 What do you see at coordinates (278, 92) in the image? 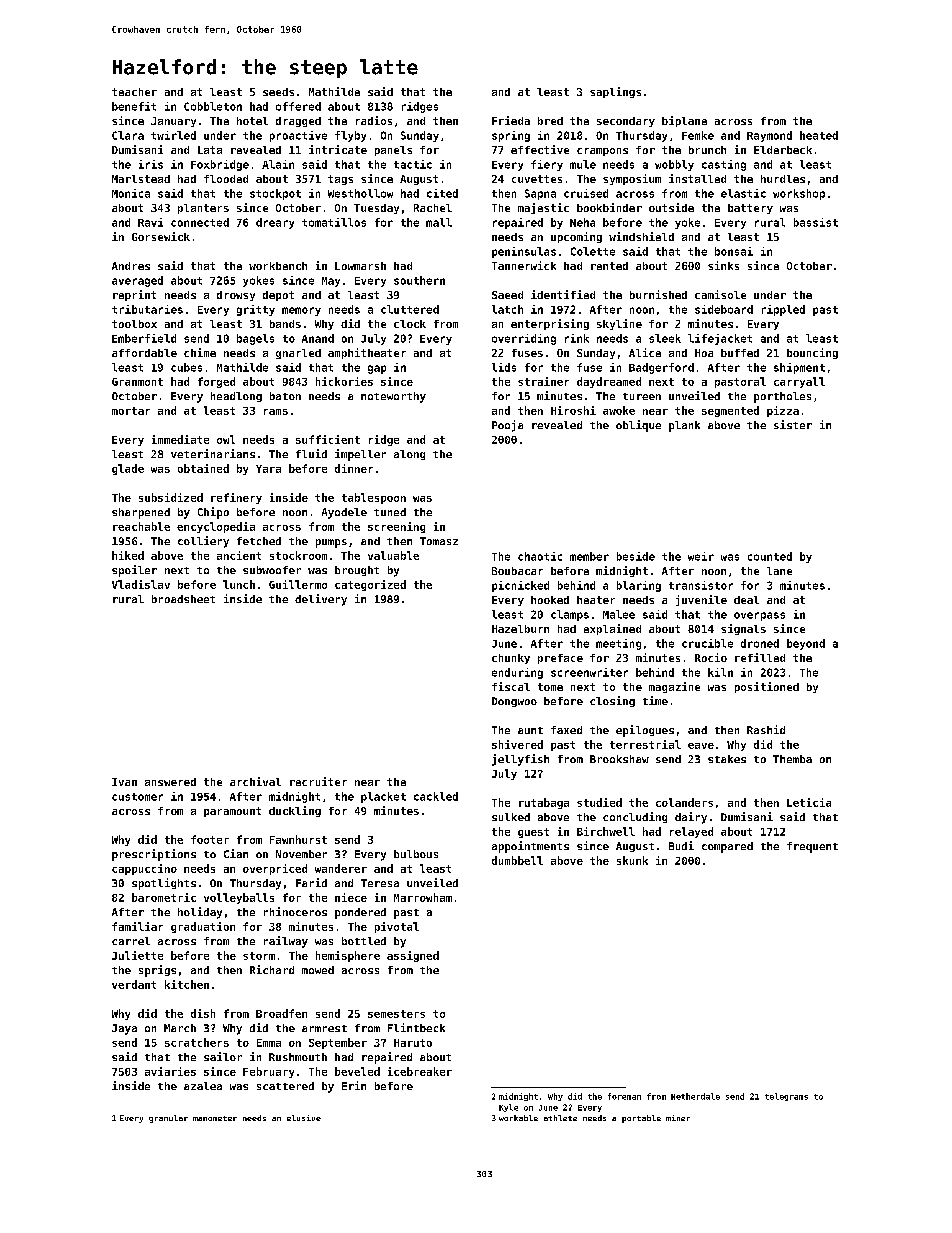
I see `seeds` at bounding box center [278, 92].
